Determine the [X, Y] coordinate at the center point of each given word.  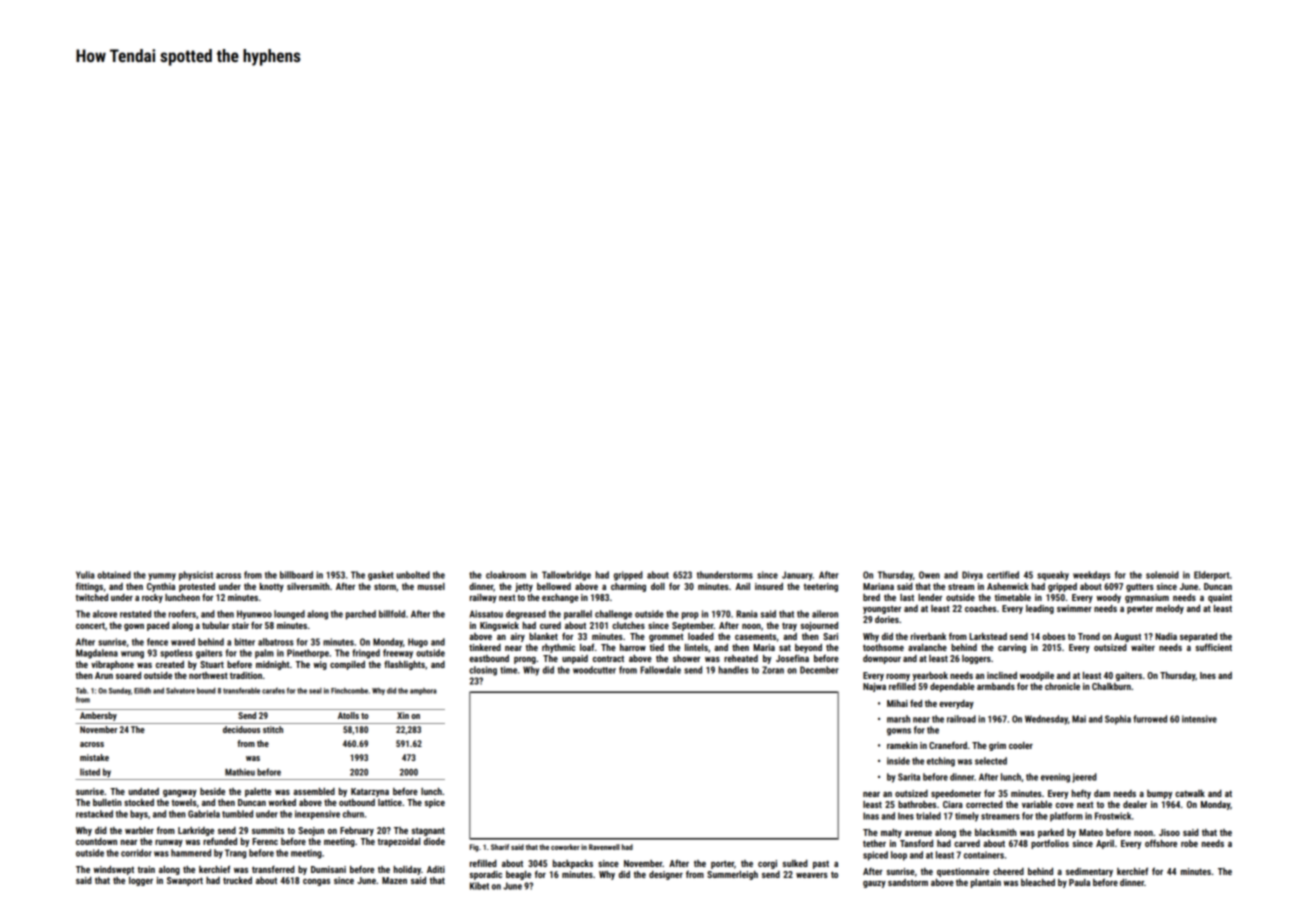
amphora [423, 691]
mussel [431, 586]
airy [517, 637]
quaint [1220, 598]
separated [1198, 637]
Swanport [185, 881]
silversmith [308, 586]
